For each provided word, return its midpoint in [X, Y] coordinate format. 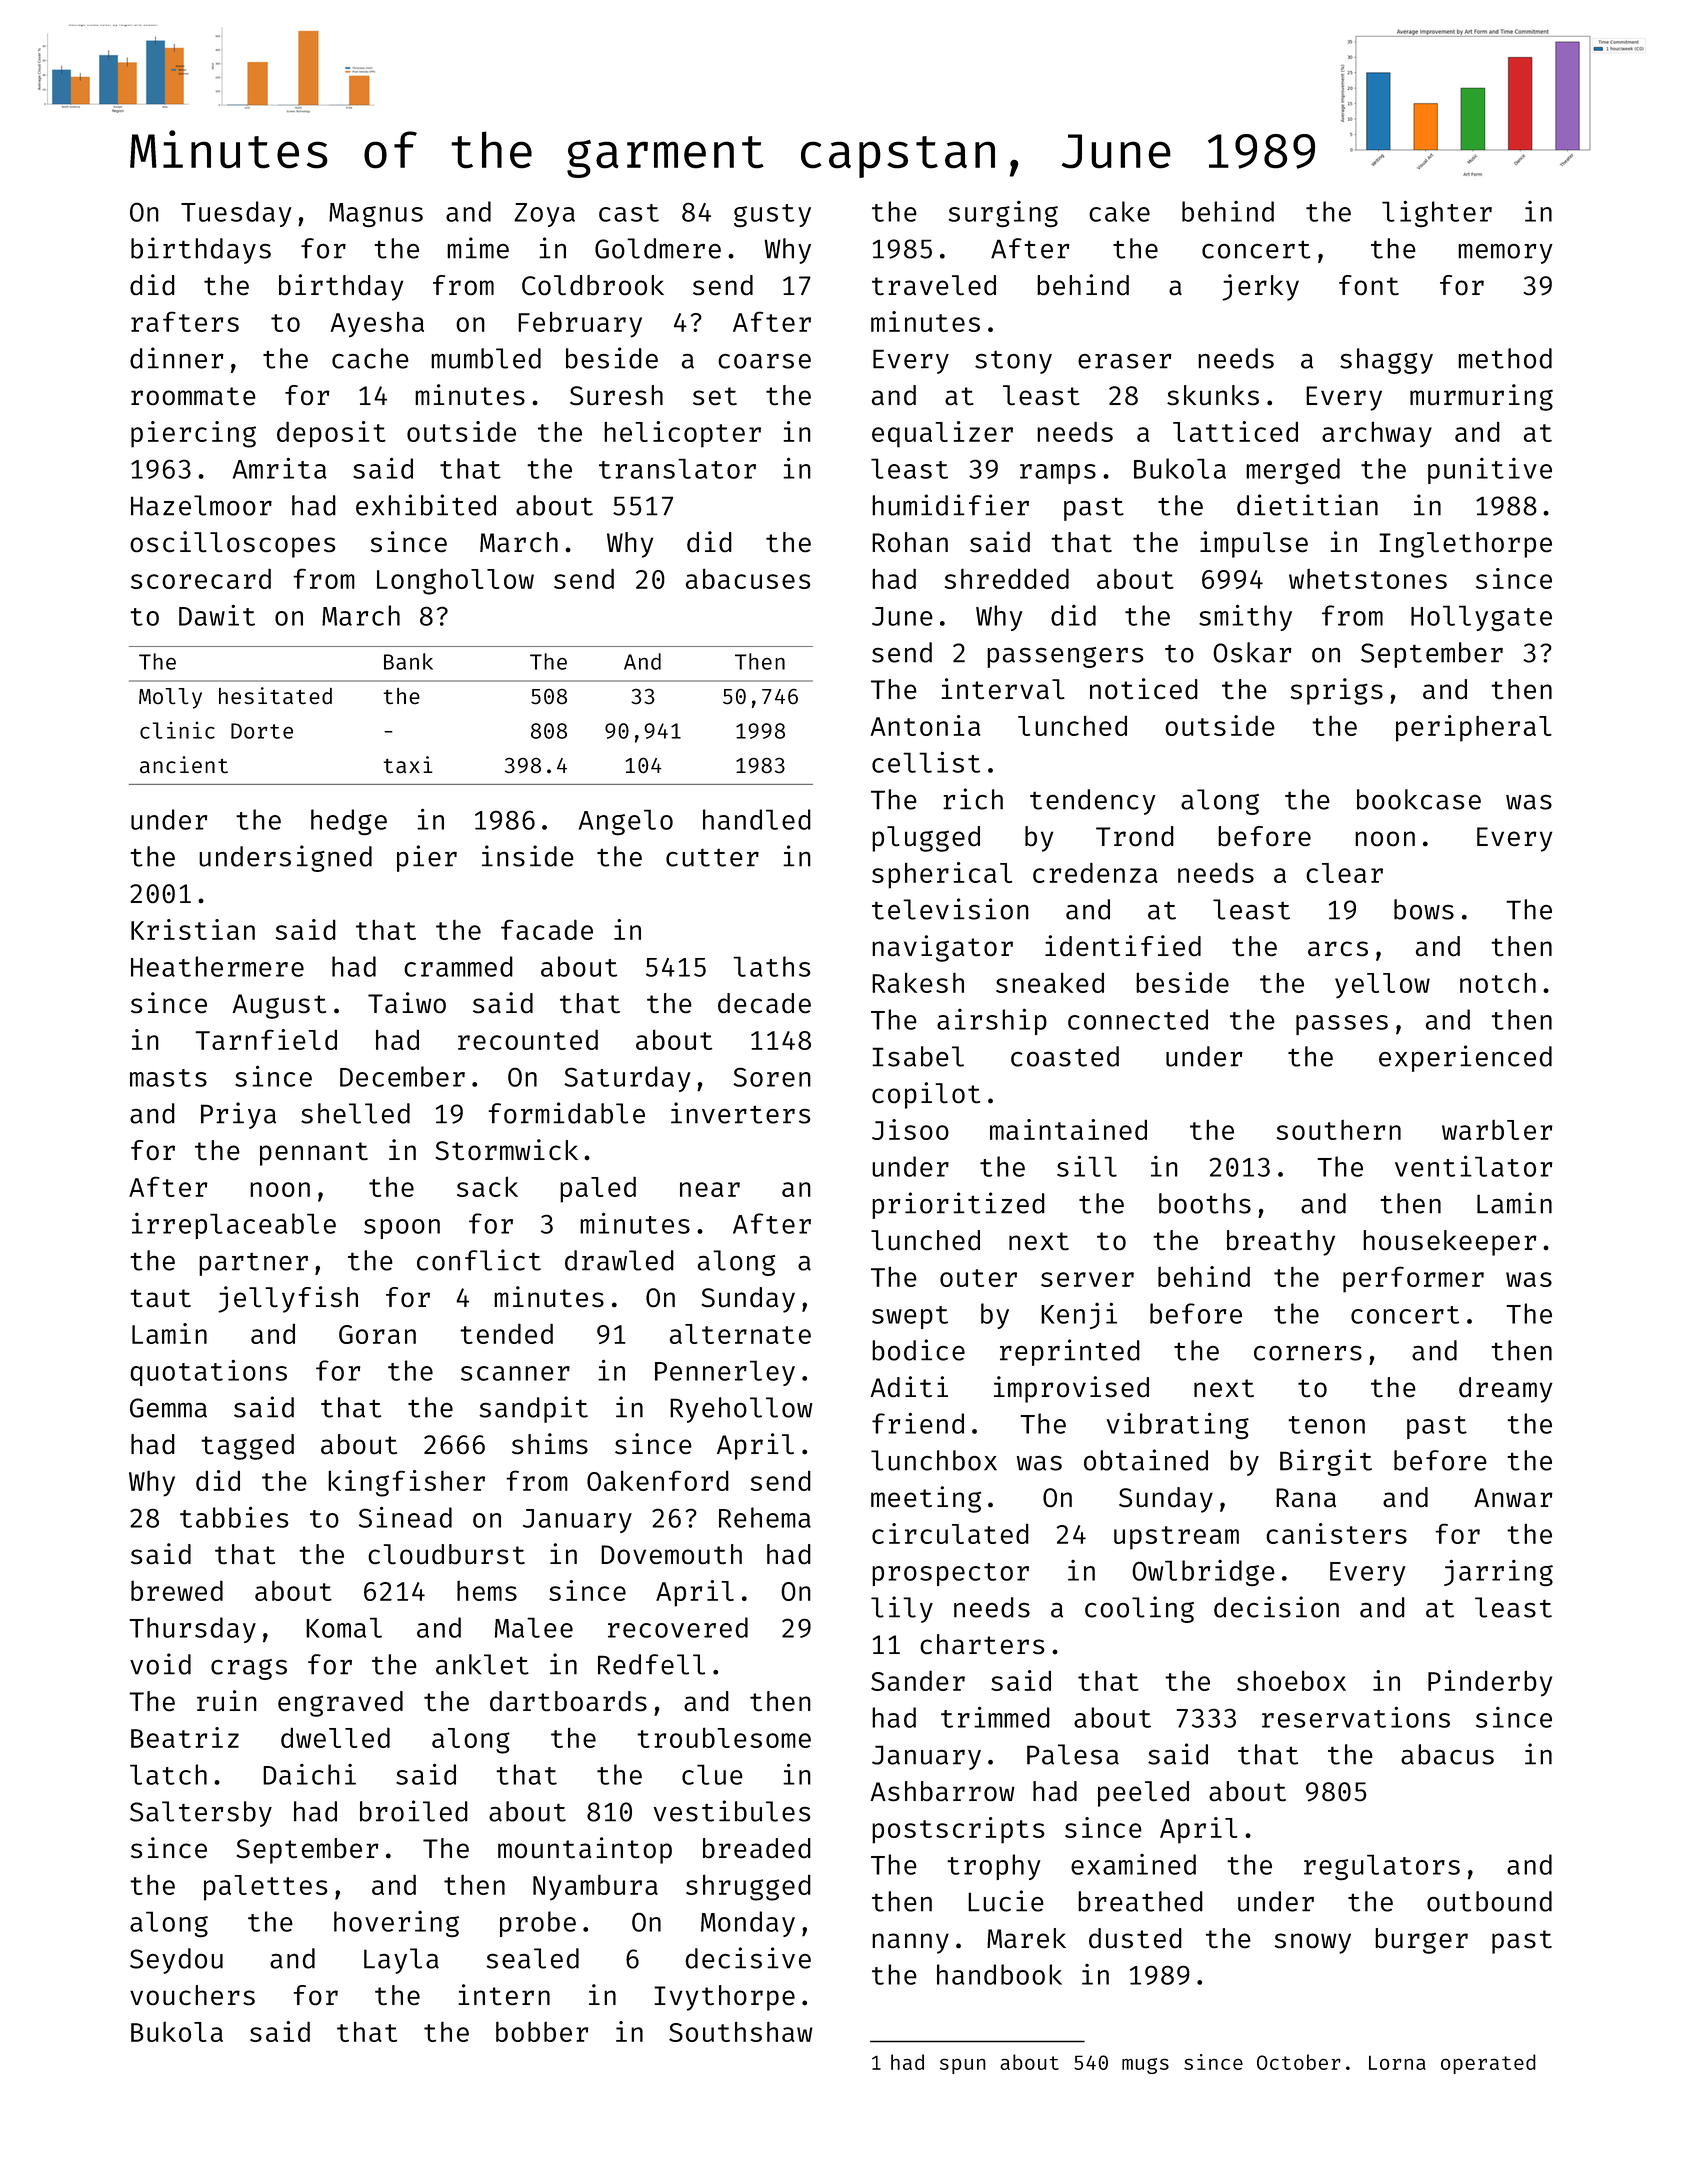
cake [1119, 211]
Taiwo [407, 1002]
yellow [1382, 986]
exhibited [426, 505]
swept [910, 1317]
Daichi [309, 1774]
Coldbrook [593, 285]
